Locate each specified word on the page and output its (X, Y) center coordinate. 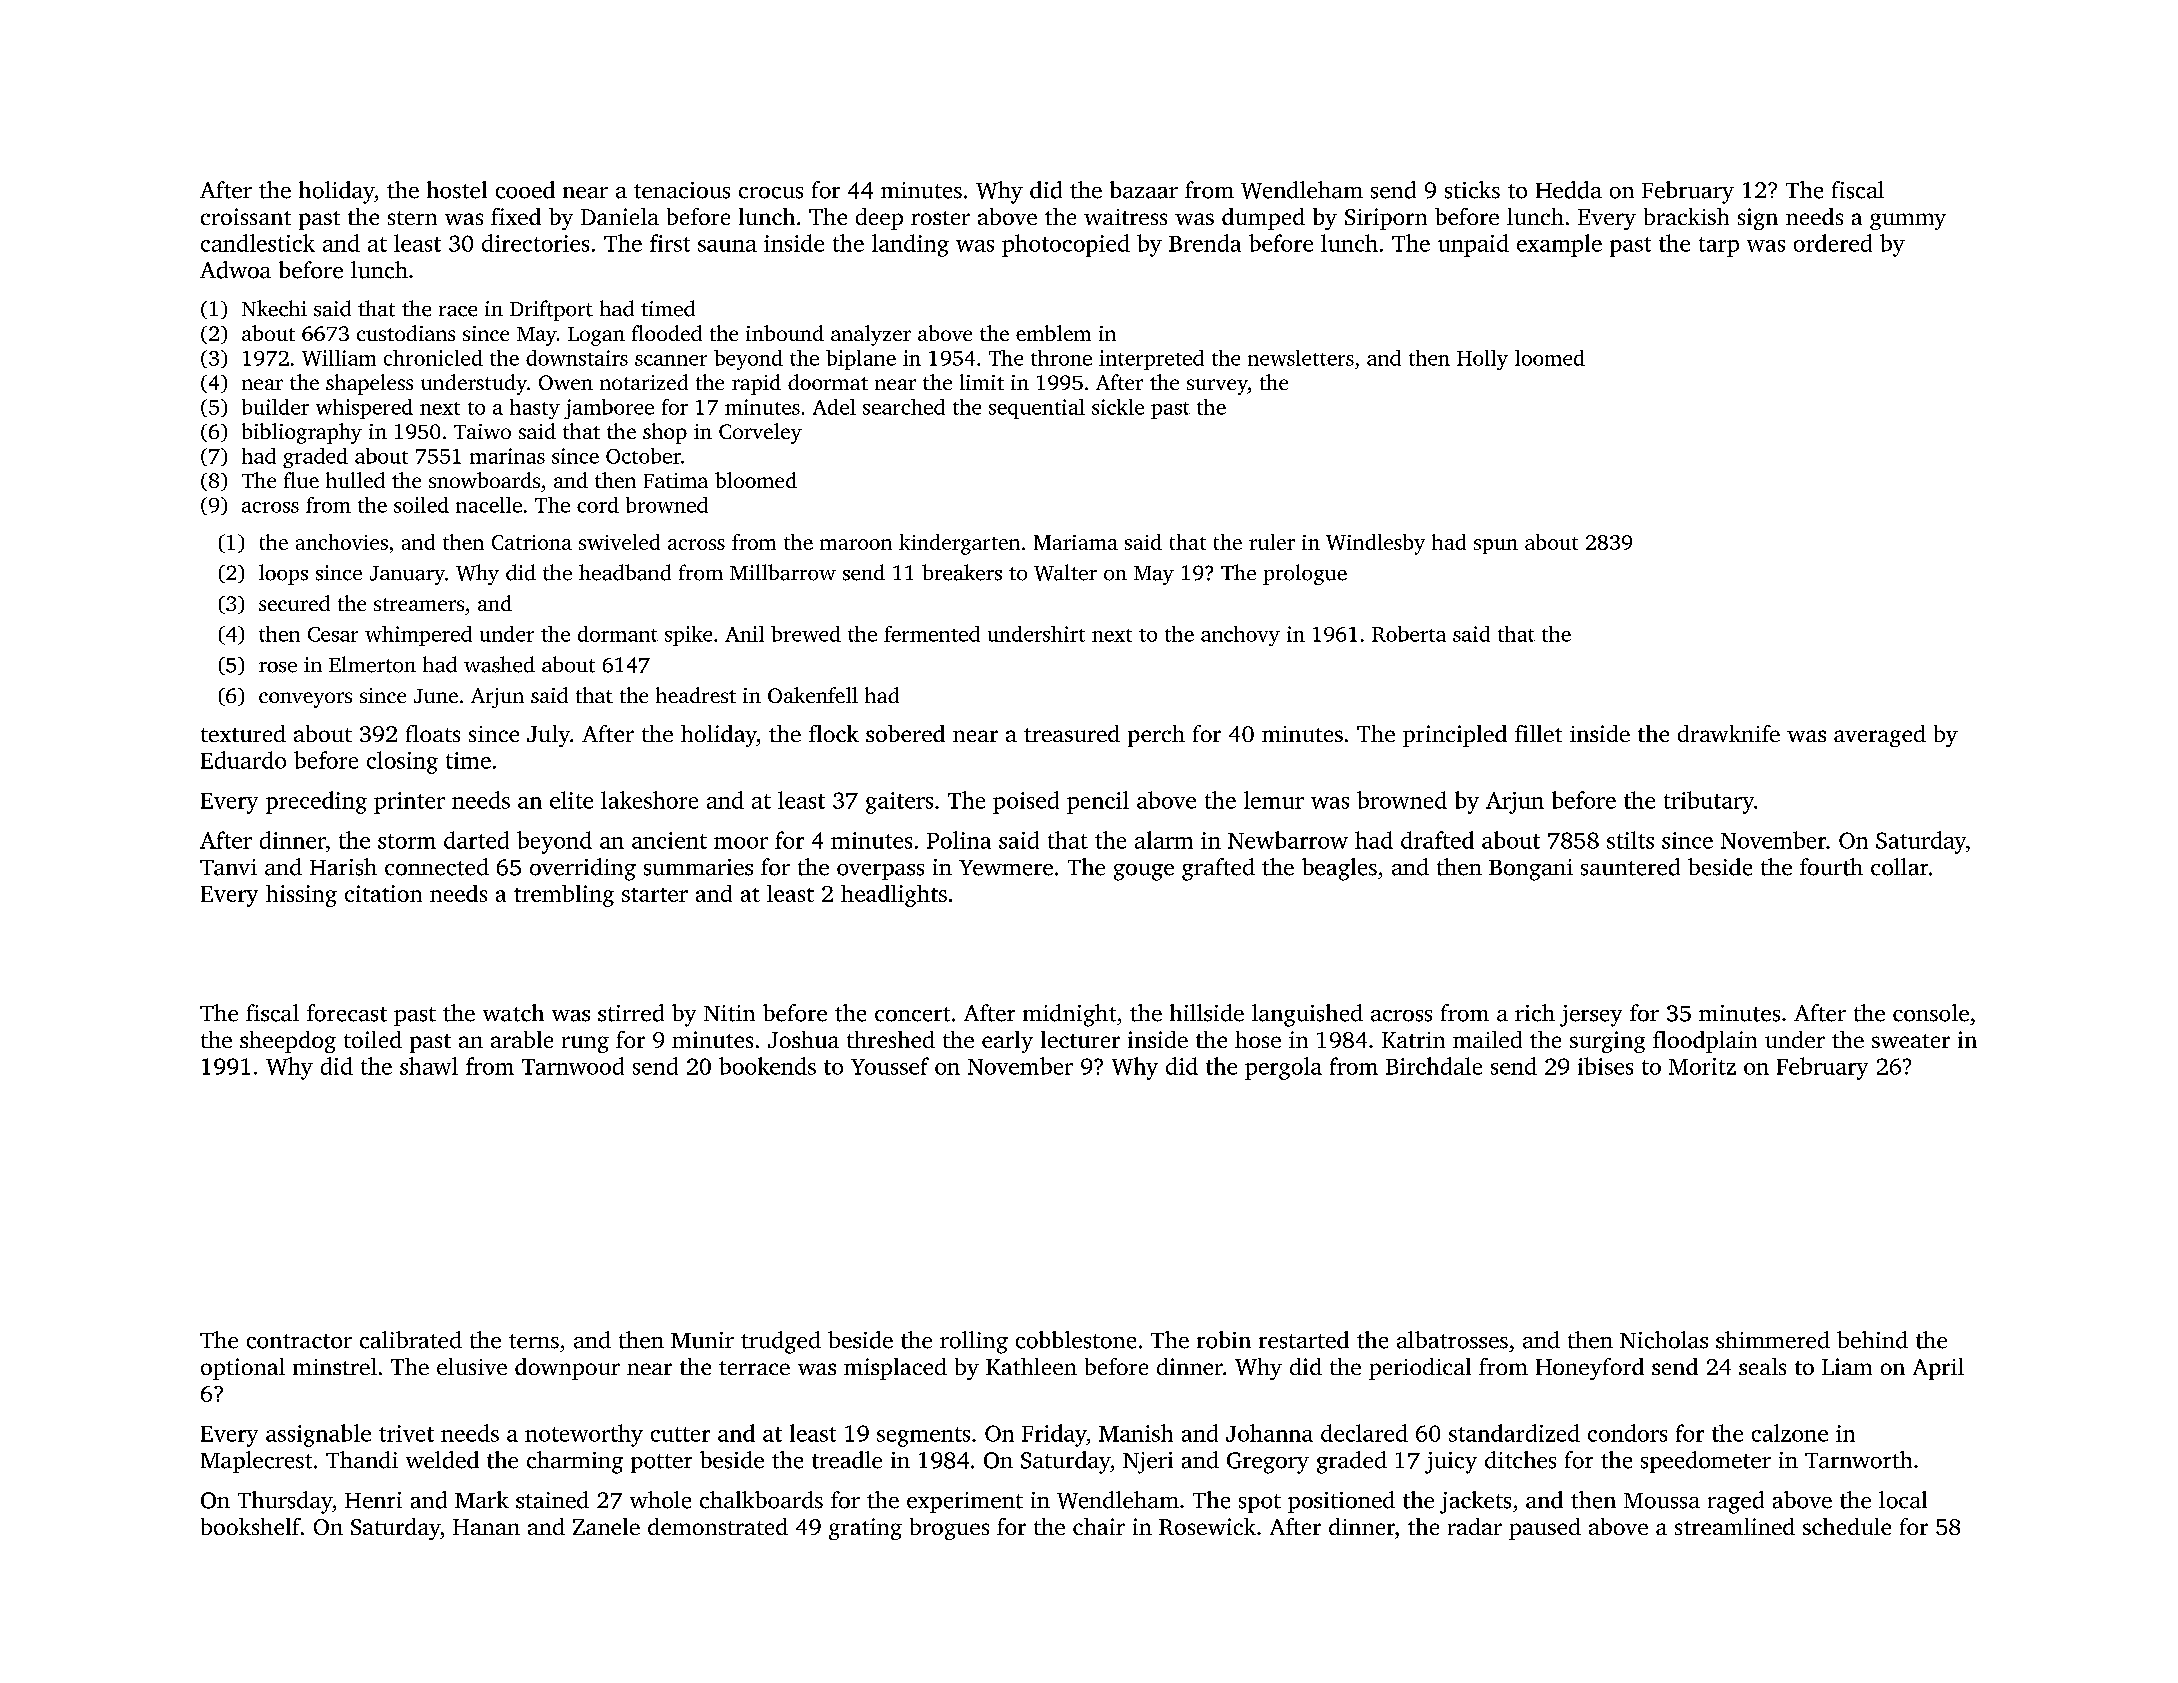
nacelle (489, 505)
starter (655, 895)
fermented (932, 634)
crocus (771, 193)
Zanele (606, 1526)
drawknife (1729, 733)
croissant (246, 216)
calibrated (411, 1340)
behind (1872, 1340)
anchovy (1240, 636)
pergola (1283, 1068)
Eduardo (243, 760)
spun (1496, 546)
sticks (1472, 190)
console (1931, 1013)
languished (1307, 1015)
